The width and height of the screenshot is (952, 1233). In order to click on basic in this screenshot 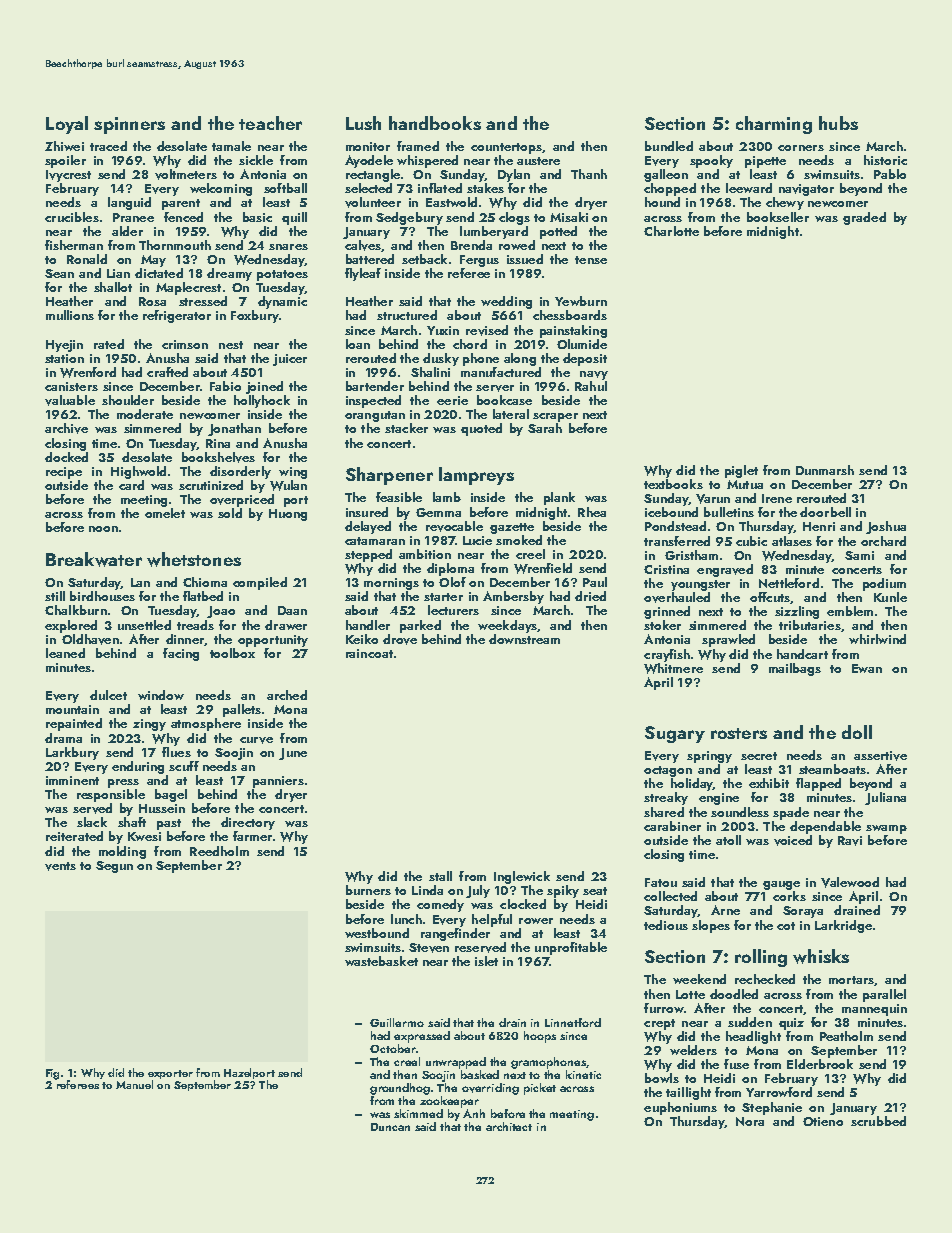, I will do `click(257, 217)`.
